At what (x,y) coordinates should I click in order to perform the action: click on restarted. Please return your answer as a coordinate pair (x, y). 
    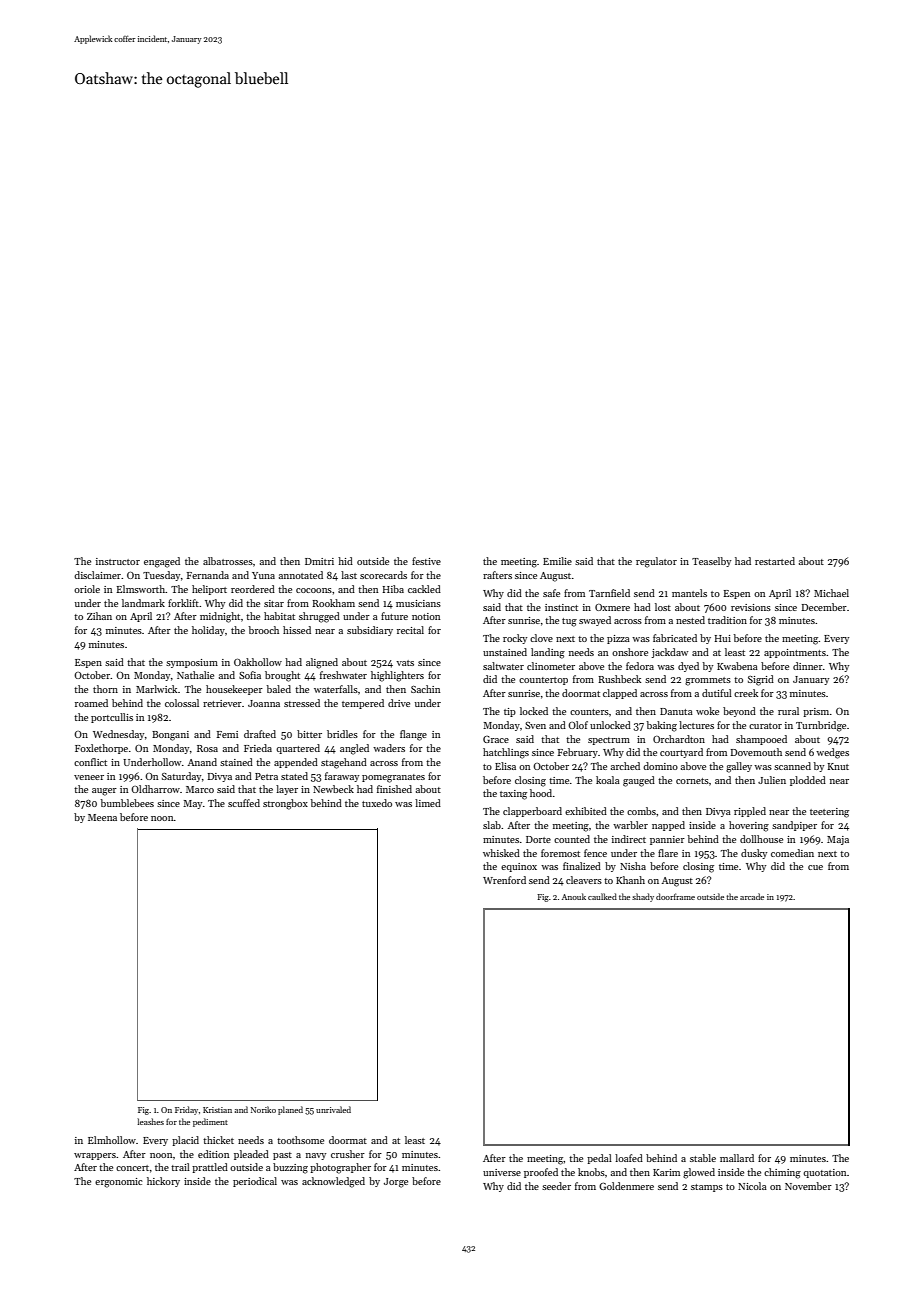
    Looking at the image, I should click on (775, 561).
